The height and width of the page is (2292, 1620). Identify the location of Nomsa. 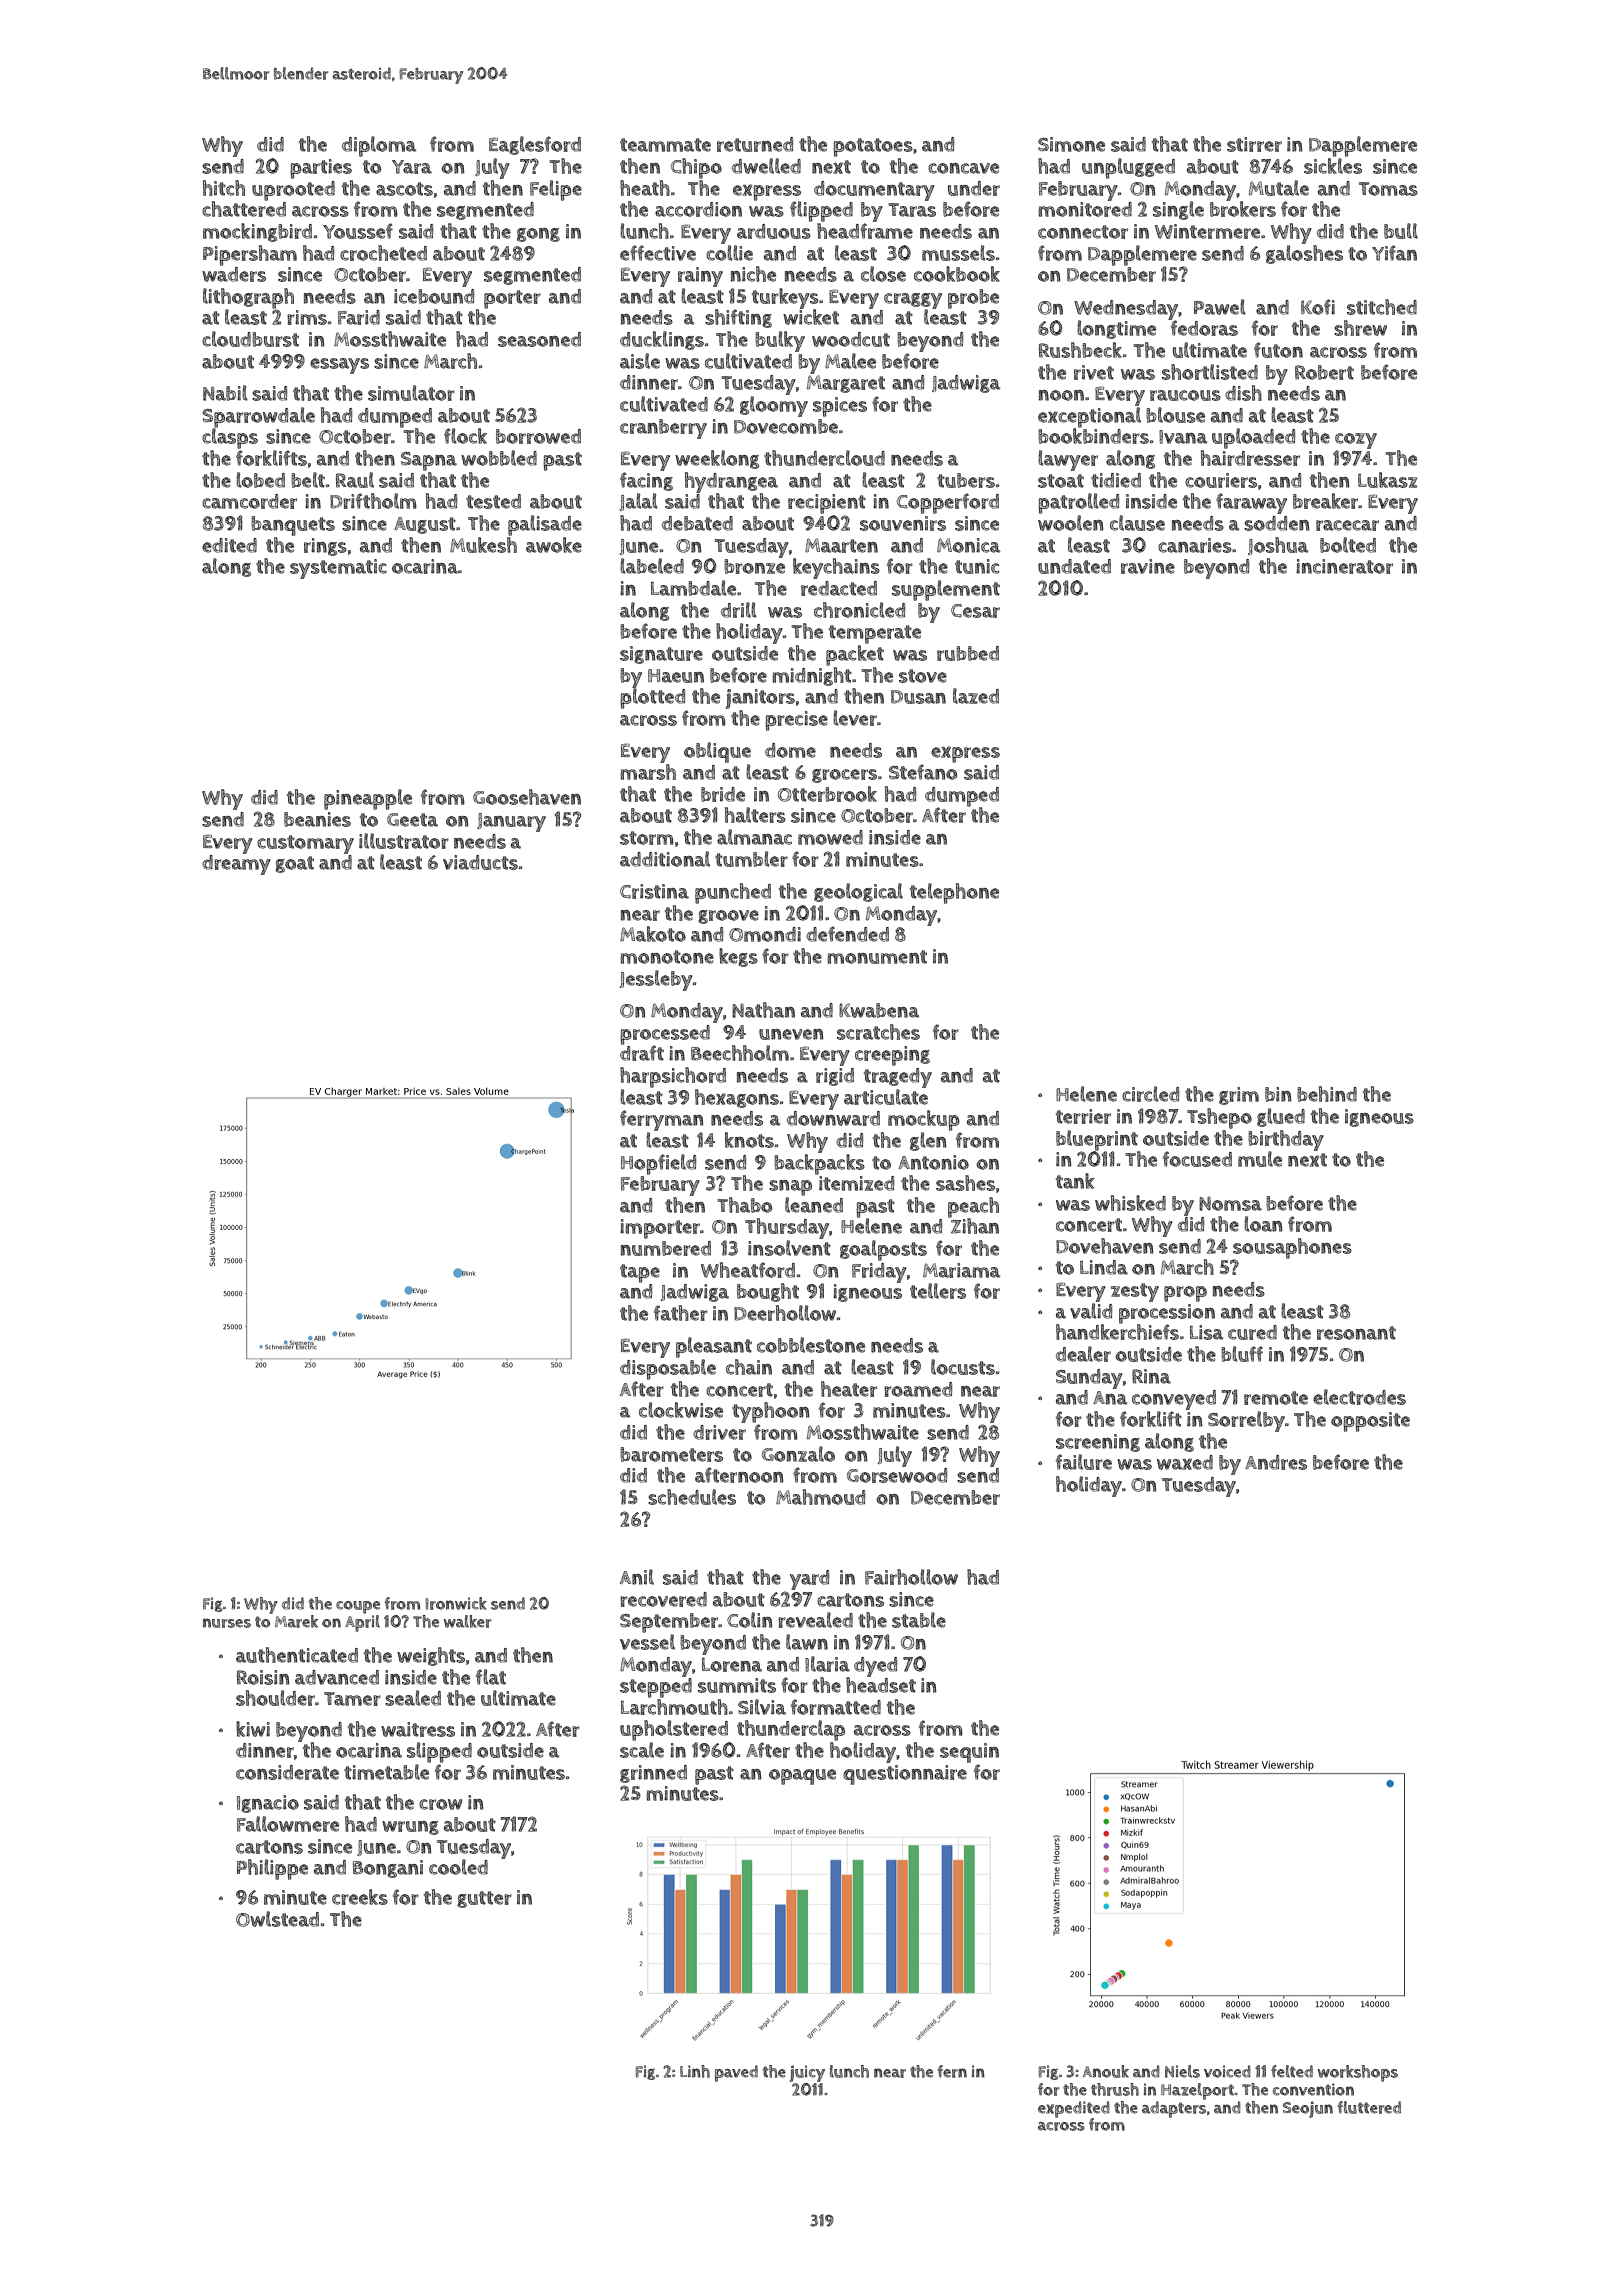
(1230, 1204).
